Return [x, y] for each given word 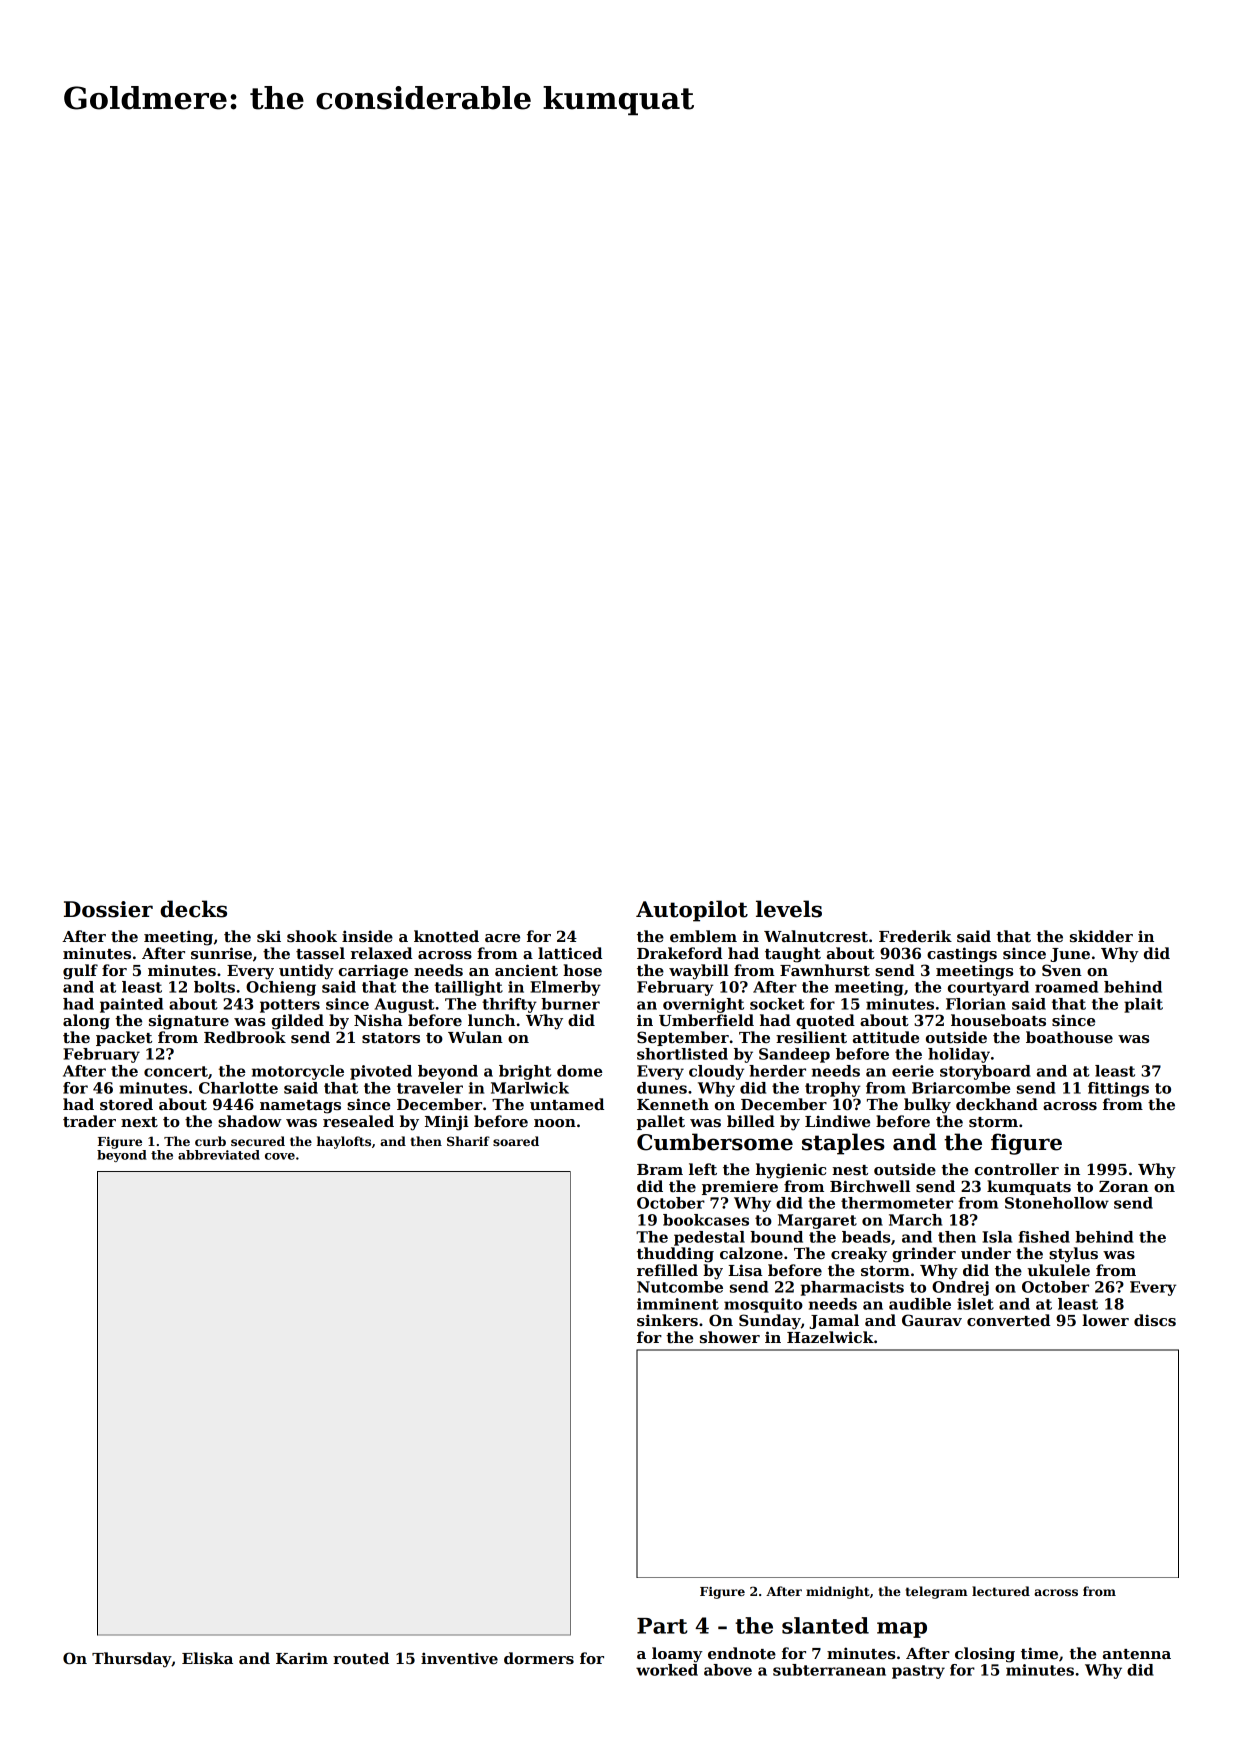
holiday [959, 1055]
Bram [660, 1169]
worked [667, 1670]
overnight [703, 1005]
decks [193, 909]
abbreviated [219, 1155]
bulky [927, 1106]
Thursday [132, 1660]
